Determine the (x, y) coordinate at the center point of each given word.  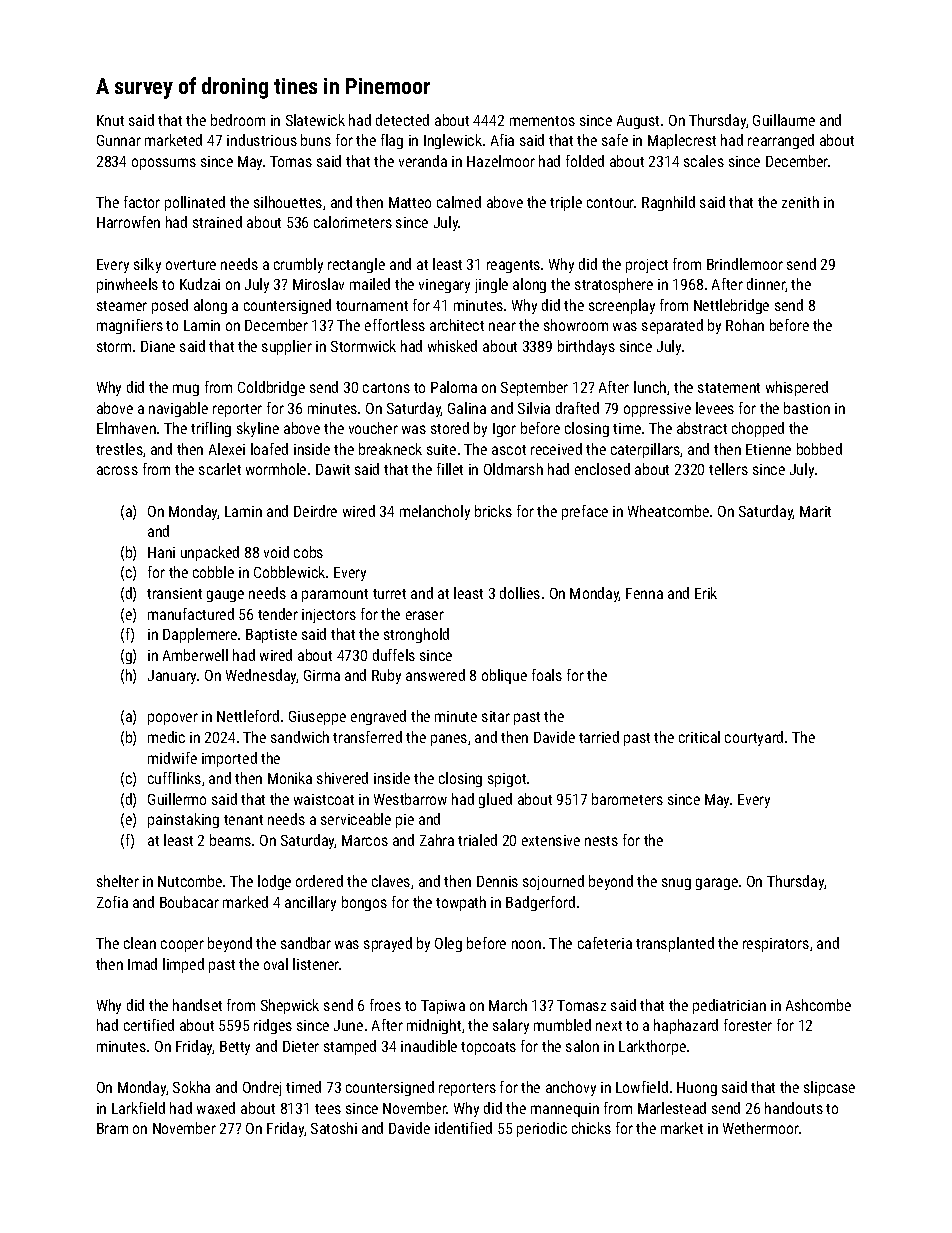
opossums (164, 164)
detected (402, 120)
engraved (378, 717)
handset (197, 1005)
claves (391, 881)
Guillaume (784, 120)
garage (717, 884)
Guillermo (177, 799)
